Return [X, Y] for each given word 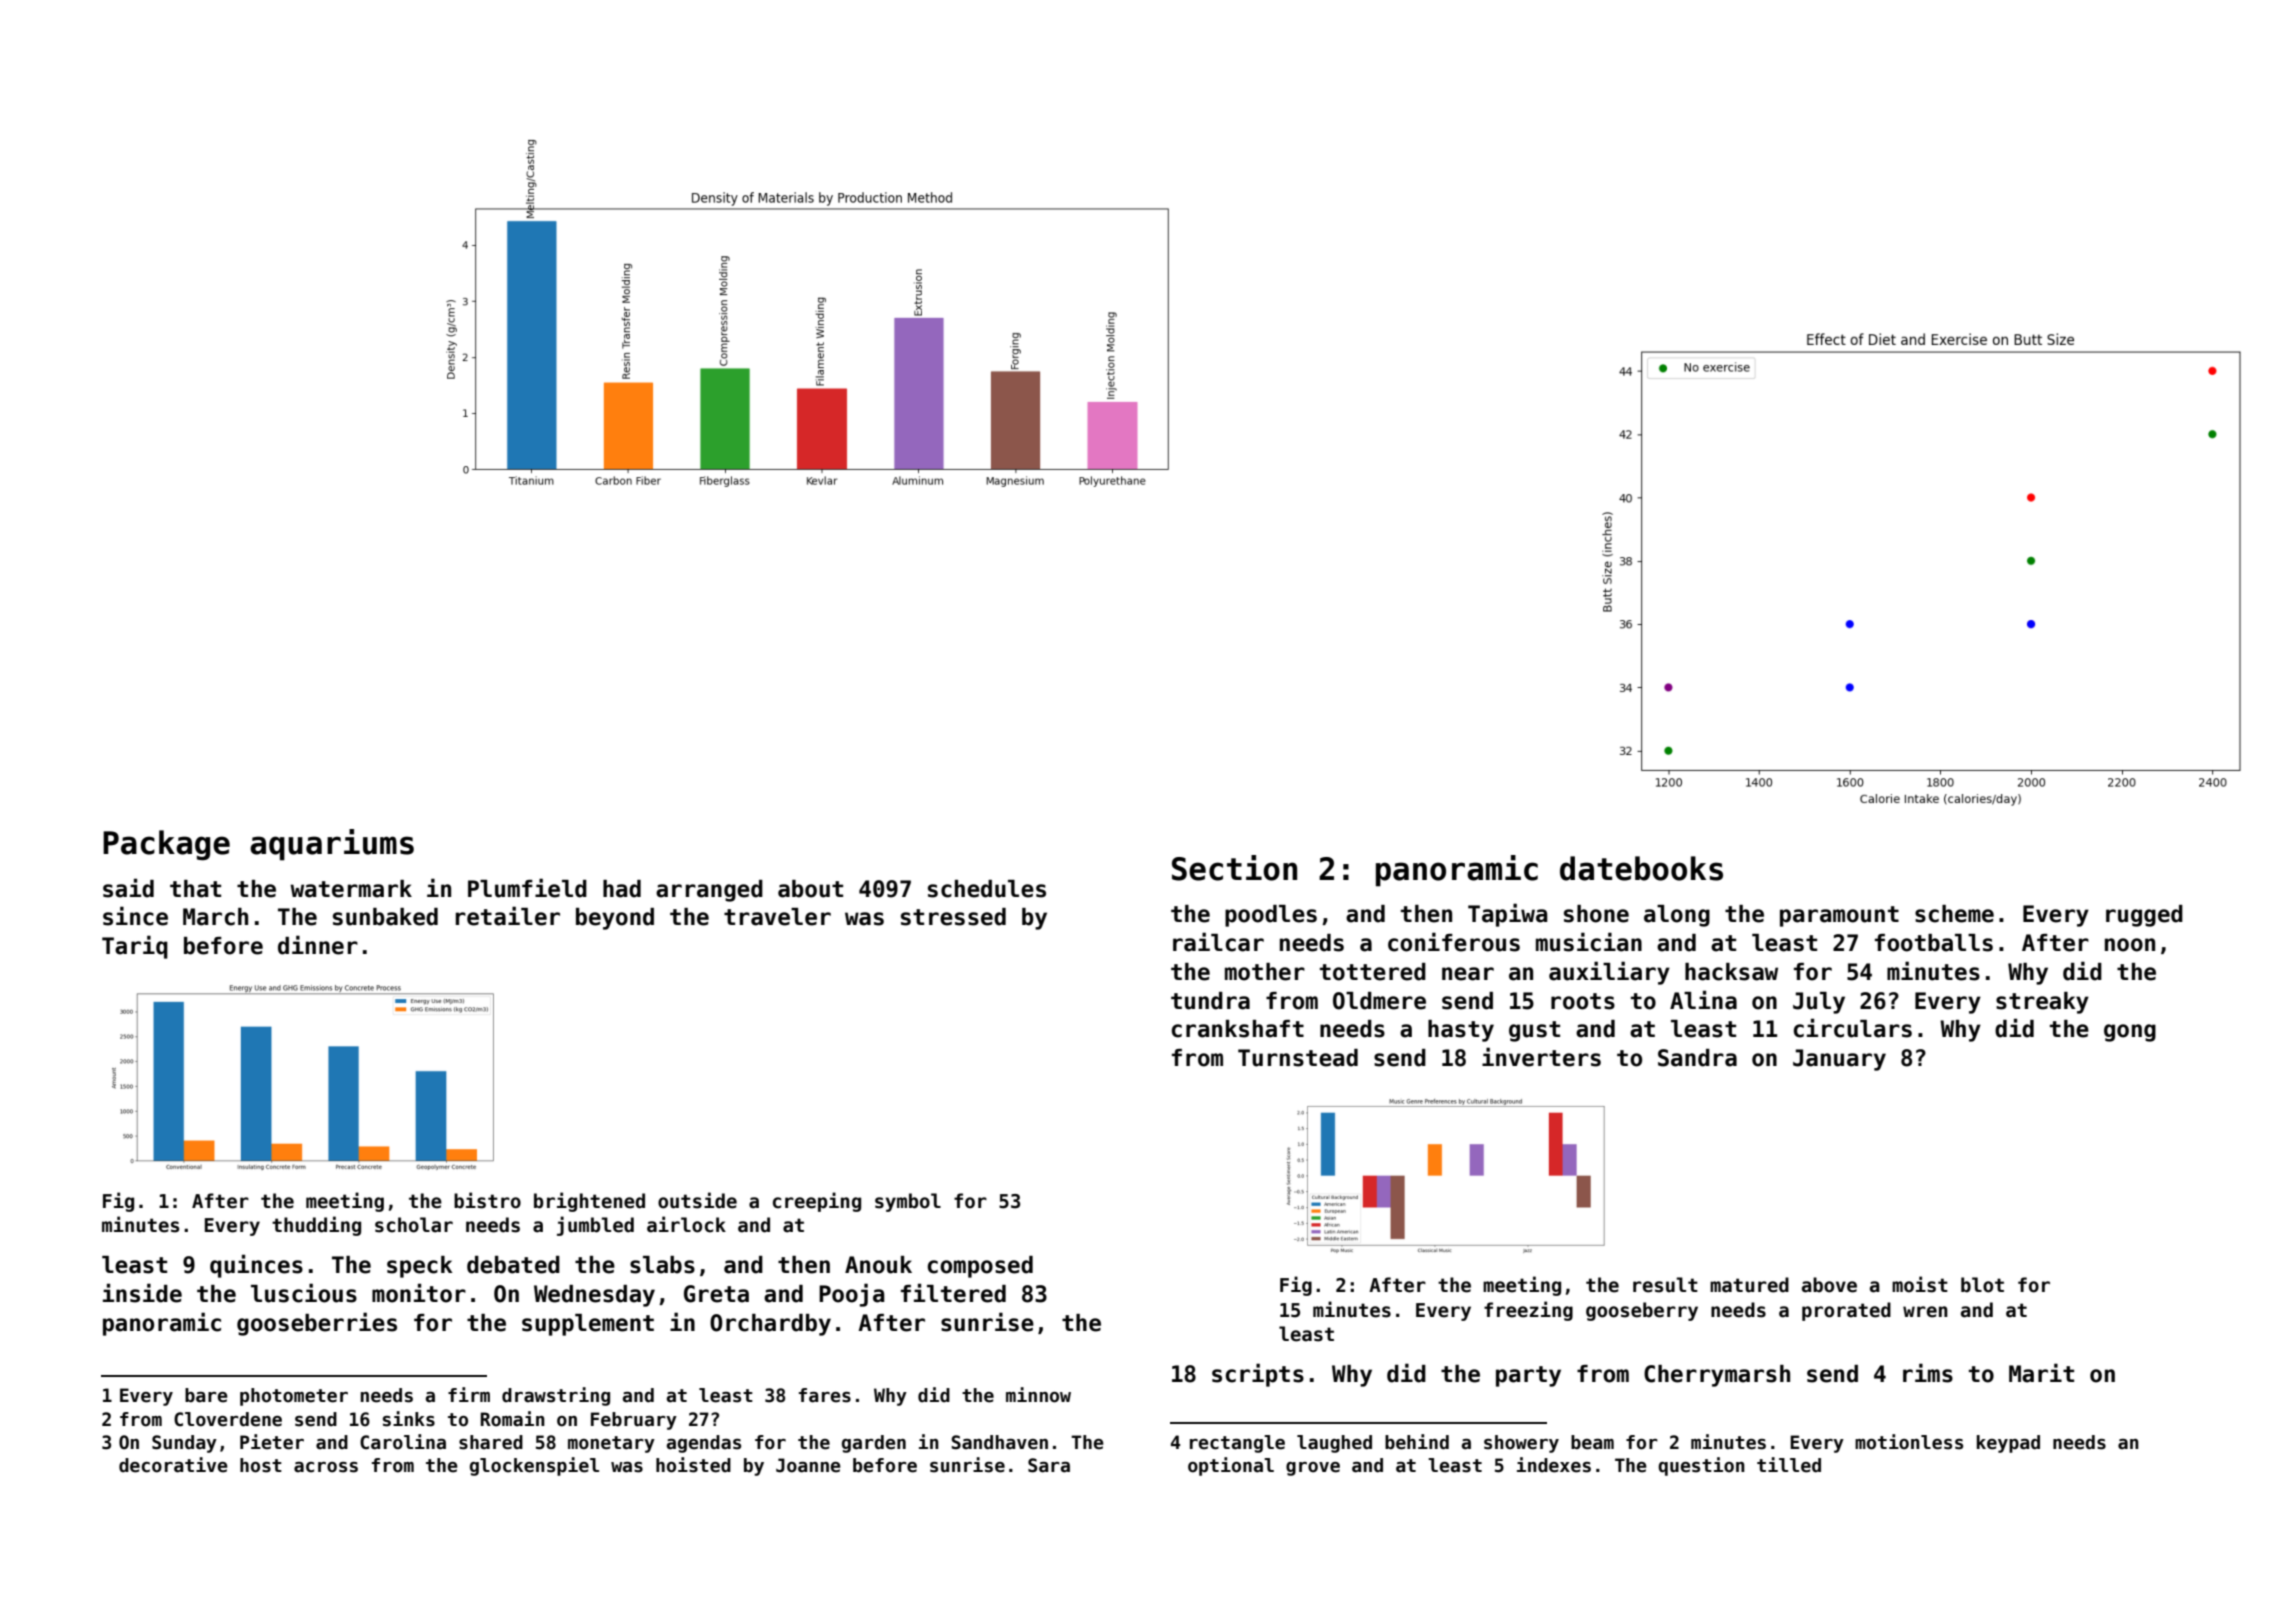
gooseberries [317, 1324]
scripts [1258, 1375]
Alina [1703, 1000]
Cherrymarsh [1717, 1376]
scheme [1954, 914]
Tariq [135, 947]
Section [1234, 868]
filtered [953, 1293]
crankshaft [1238, 1029]
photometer [294, 1397]
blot [1982, 1285]
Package [166, 845]
